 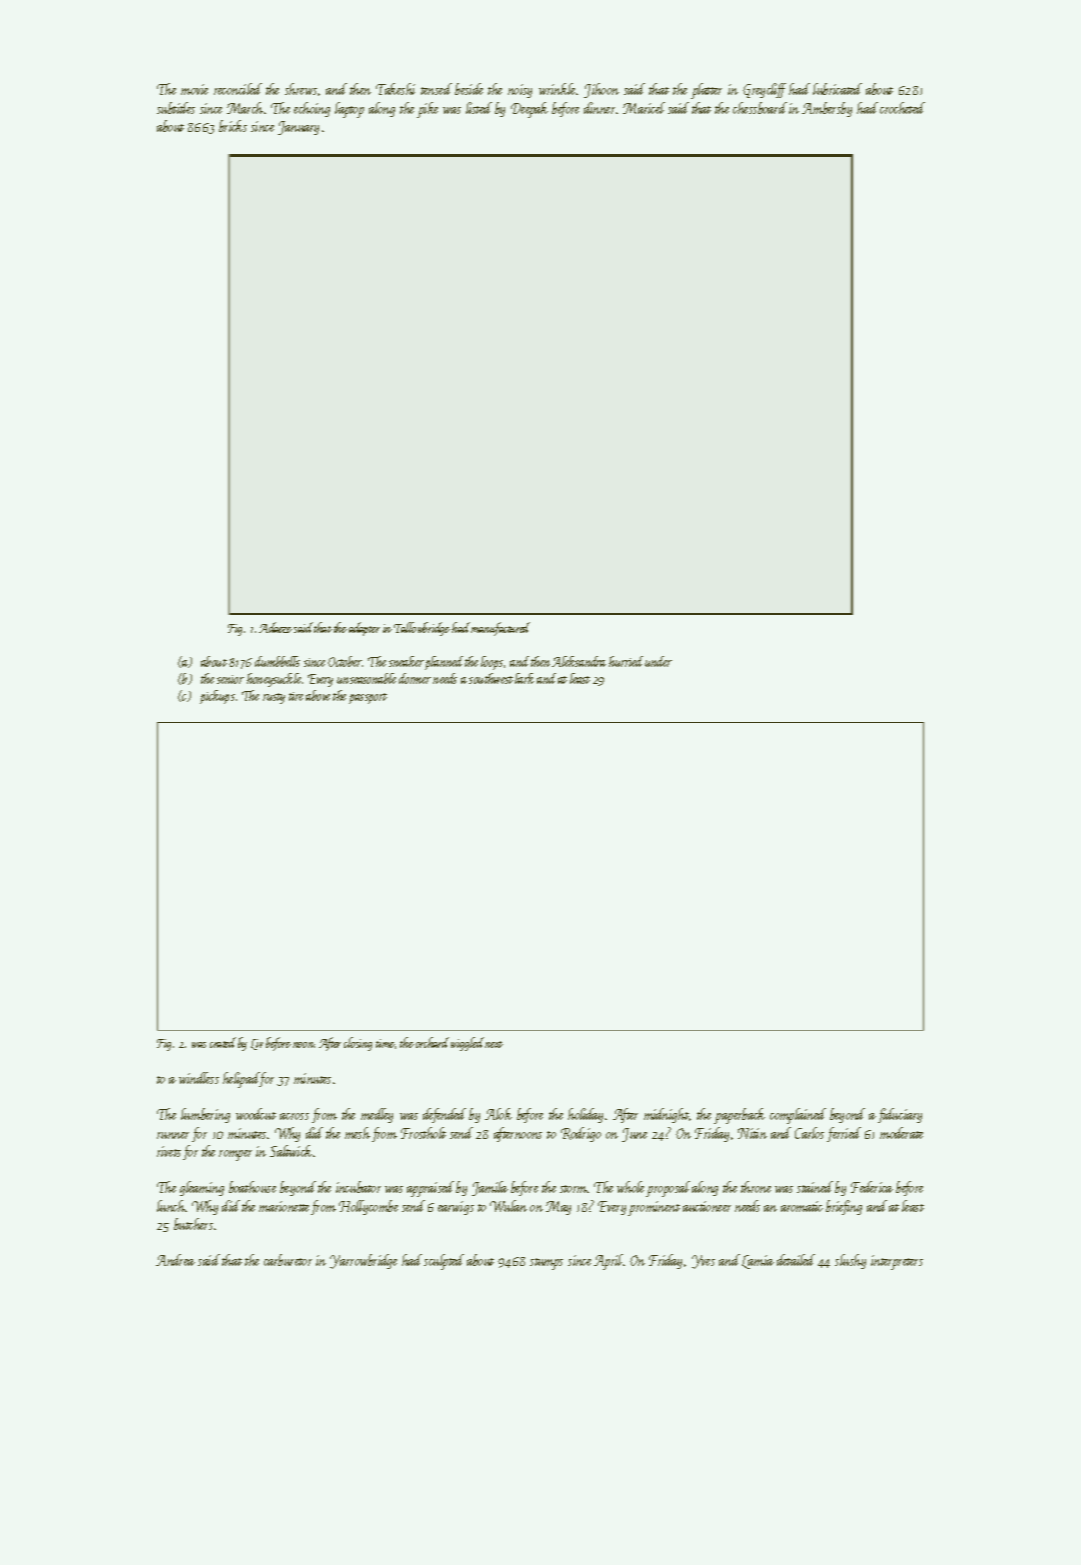 What do you see at coordinates (275, 627) in the page?
I see `Adaeze` at bounding box center [275, 627].
